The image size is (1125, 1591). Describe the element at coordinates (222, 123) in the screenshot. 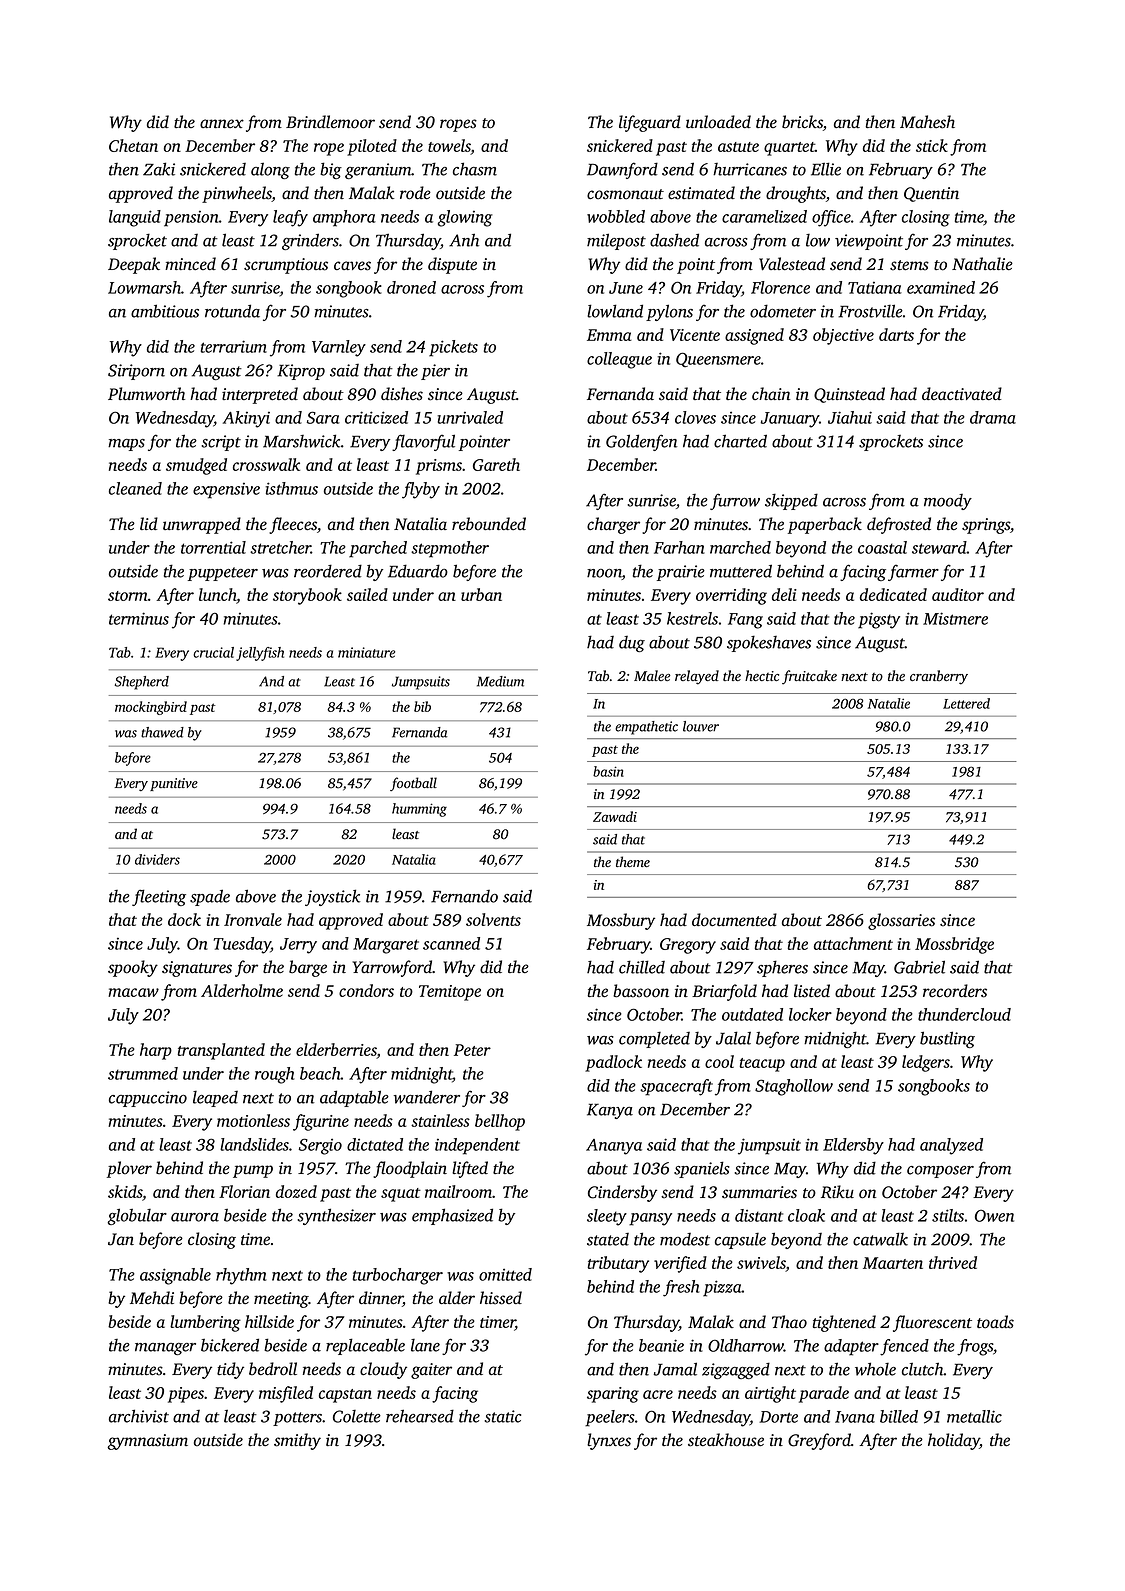

I see `annex` at that location.
